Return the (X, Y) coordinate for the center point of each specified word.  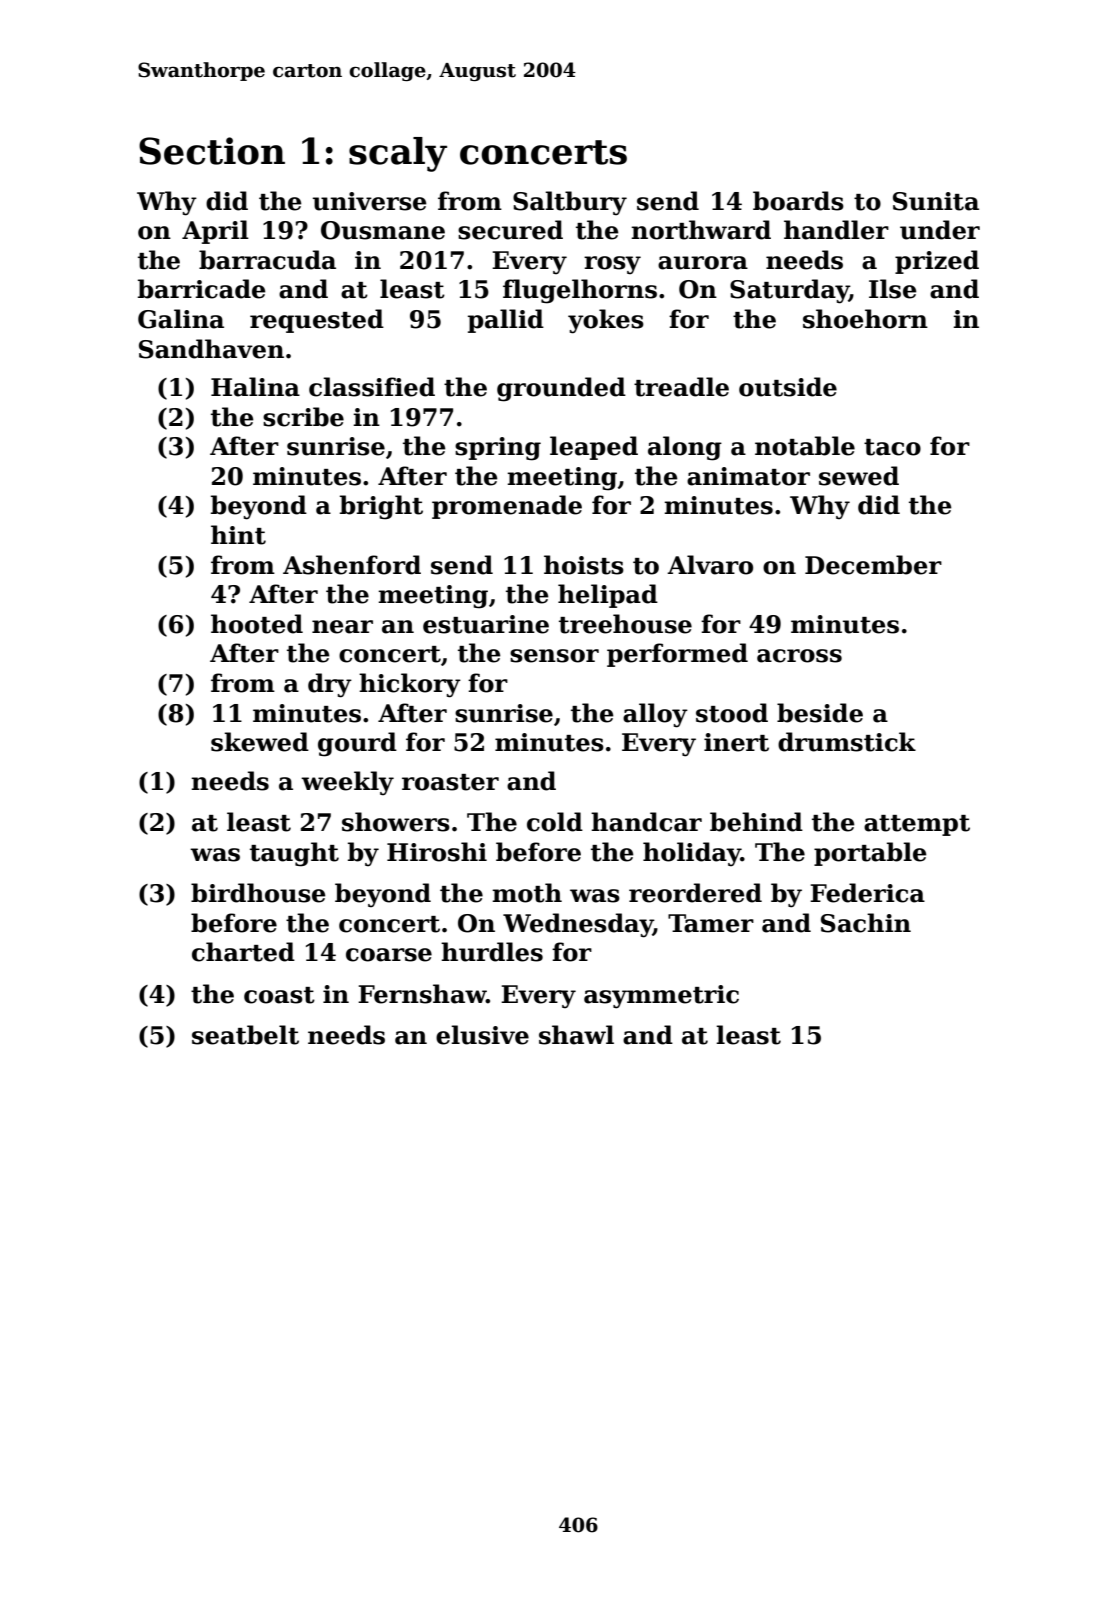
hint (238, 535)
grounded (561, 389)
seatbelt (245, 1035)
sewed (859, 476)
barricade (202, 289)
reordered (695, 893)
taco (892, 447)
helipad (608, 596)
